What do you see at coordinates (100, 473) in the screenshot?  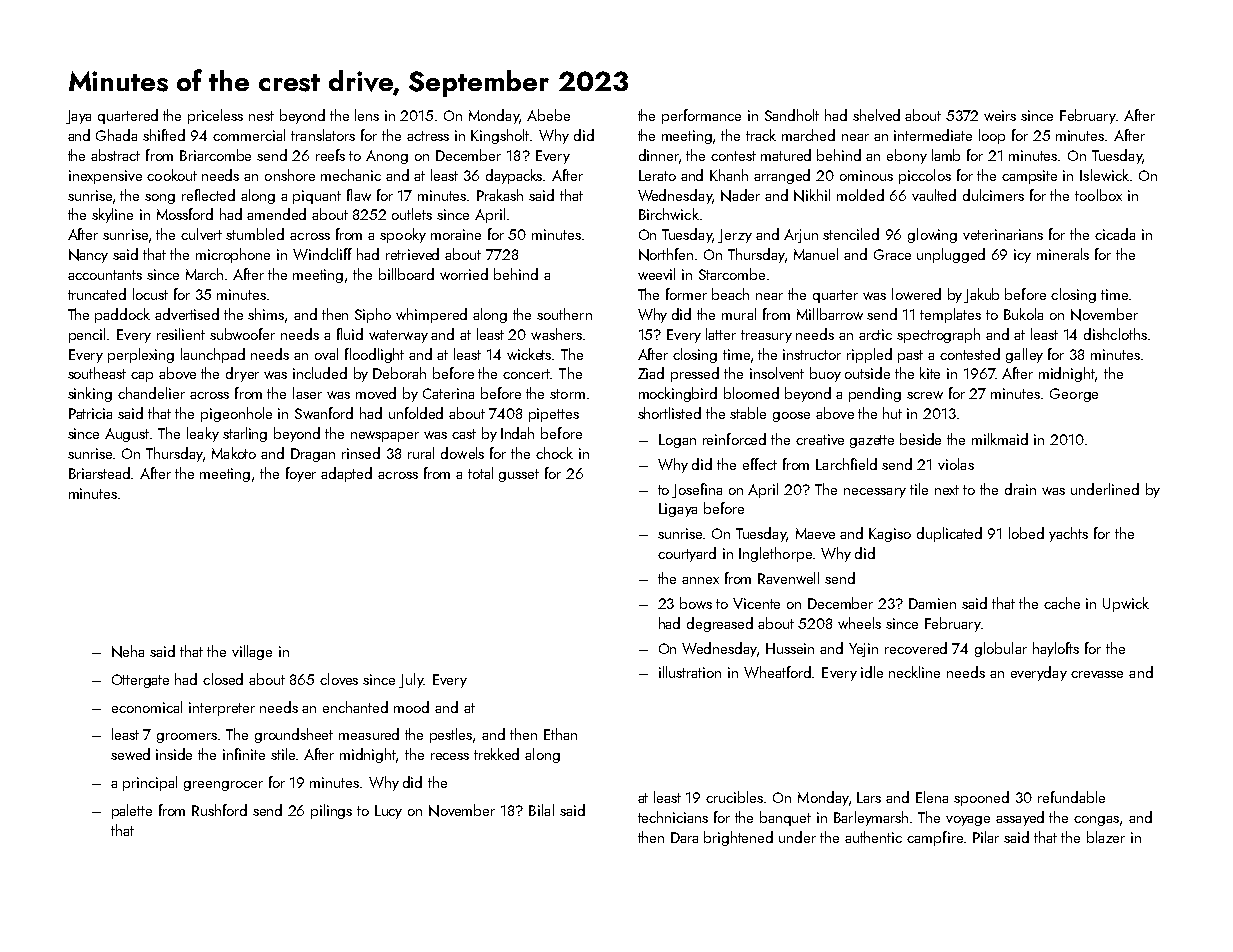 I see `Briarstead` at bounding box center [100, 473].
